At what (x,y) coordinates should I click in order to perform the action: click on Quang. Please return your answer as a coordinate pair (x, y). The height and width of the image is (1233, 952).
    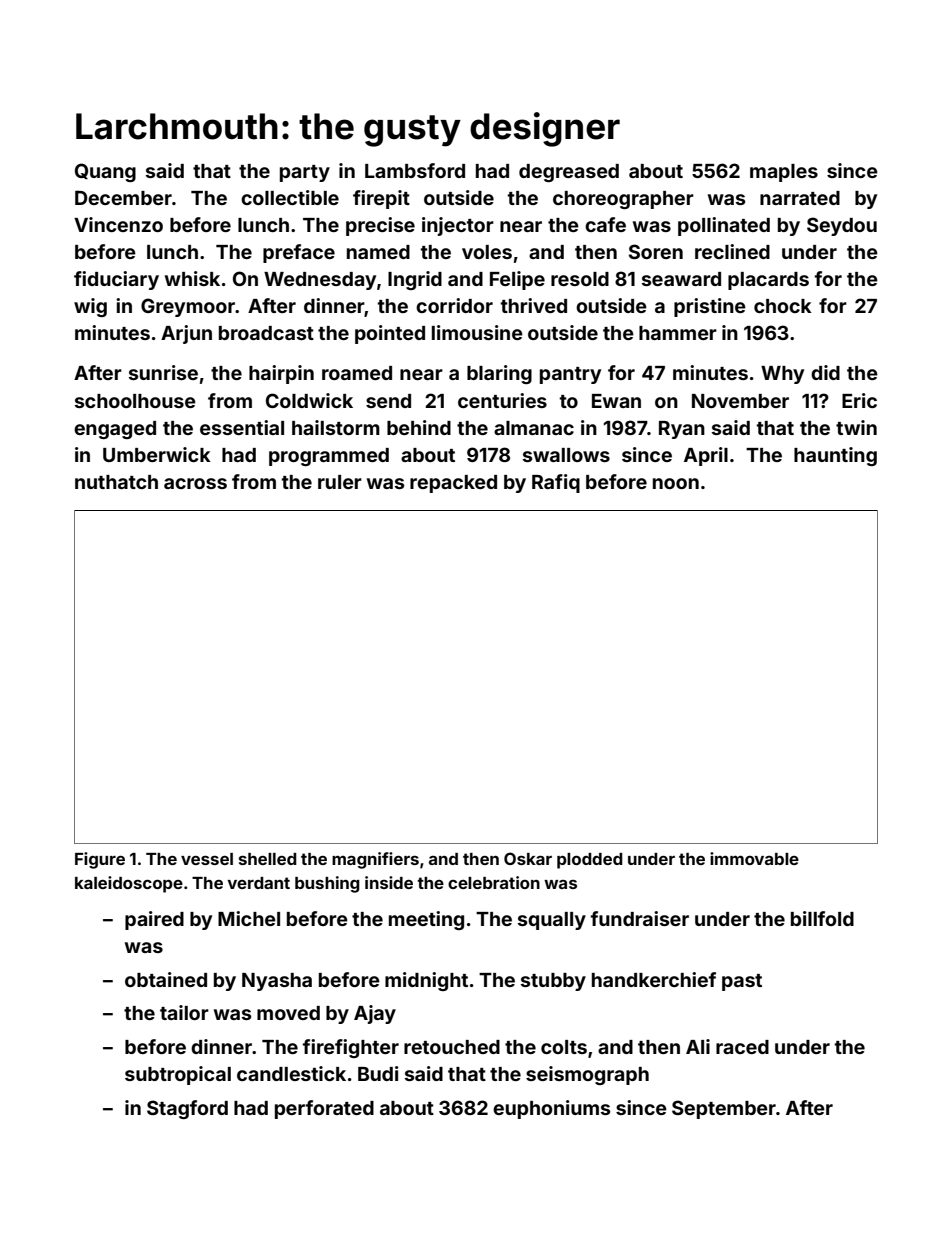
    Looking at the image, I should click on (105, 172).
